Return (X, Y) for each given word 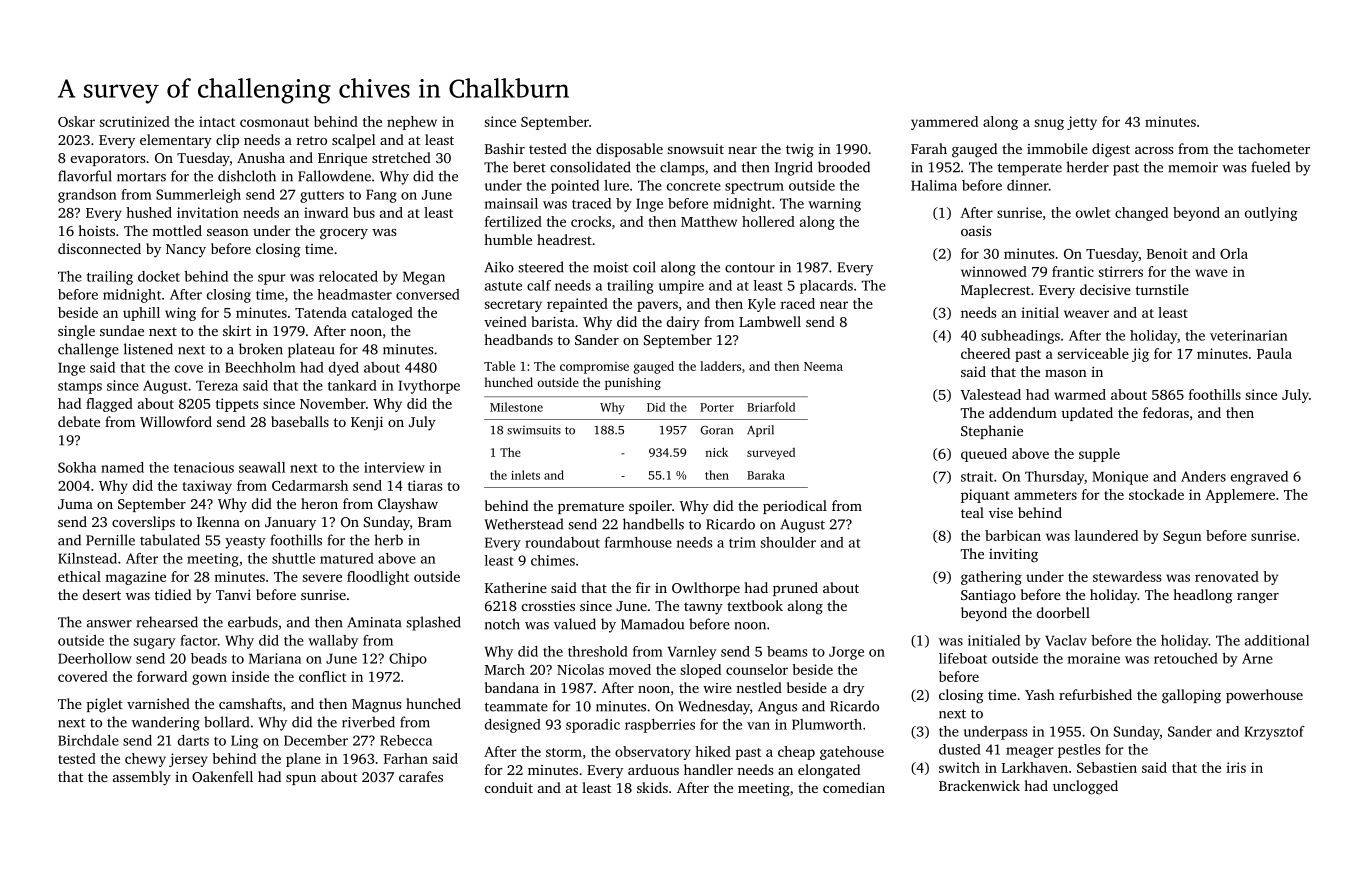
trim (742, 542)
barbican (1013, 535)
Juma (75, 504)
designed (513, 726)
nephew (412, 123)
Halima (934, 185)
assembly (142, 778)
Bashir (505, 148)
